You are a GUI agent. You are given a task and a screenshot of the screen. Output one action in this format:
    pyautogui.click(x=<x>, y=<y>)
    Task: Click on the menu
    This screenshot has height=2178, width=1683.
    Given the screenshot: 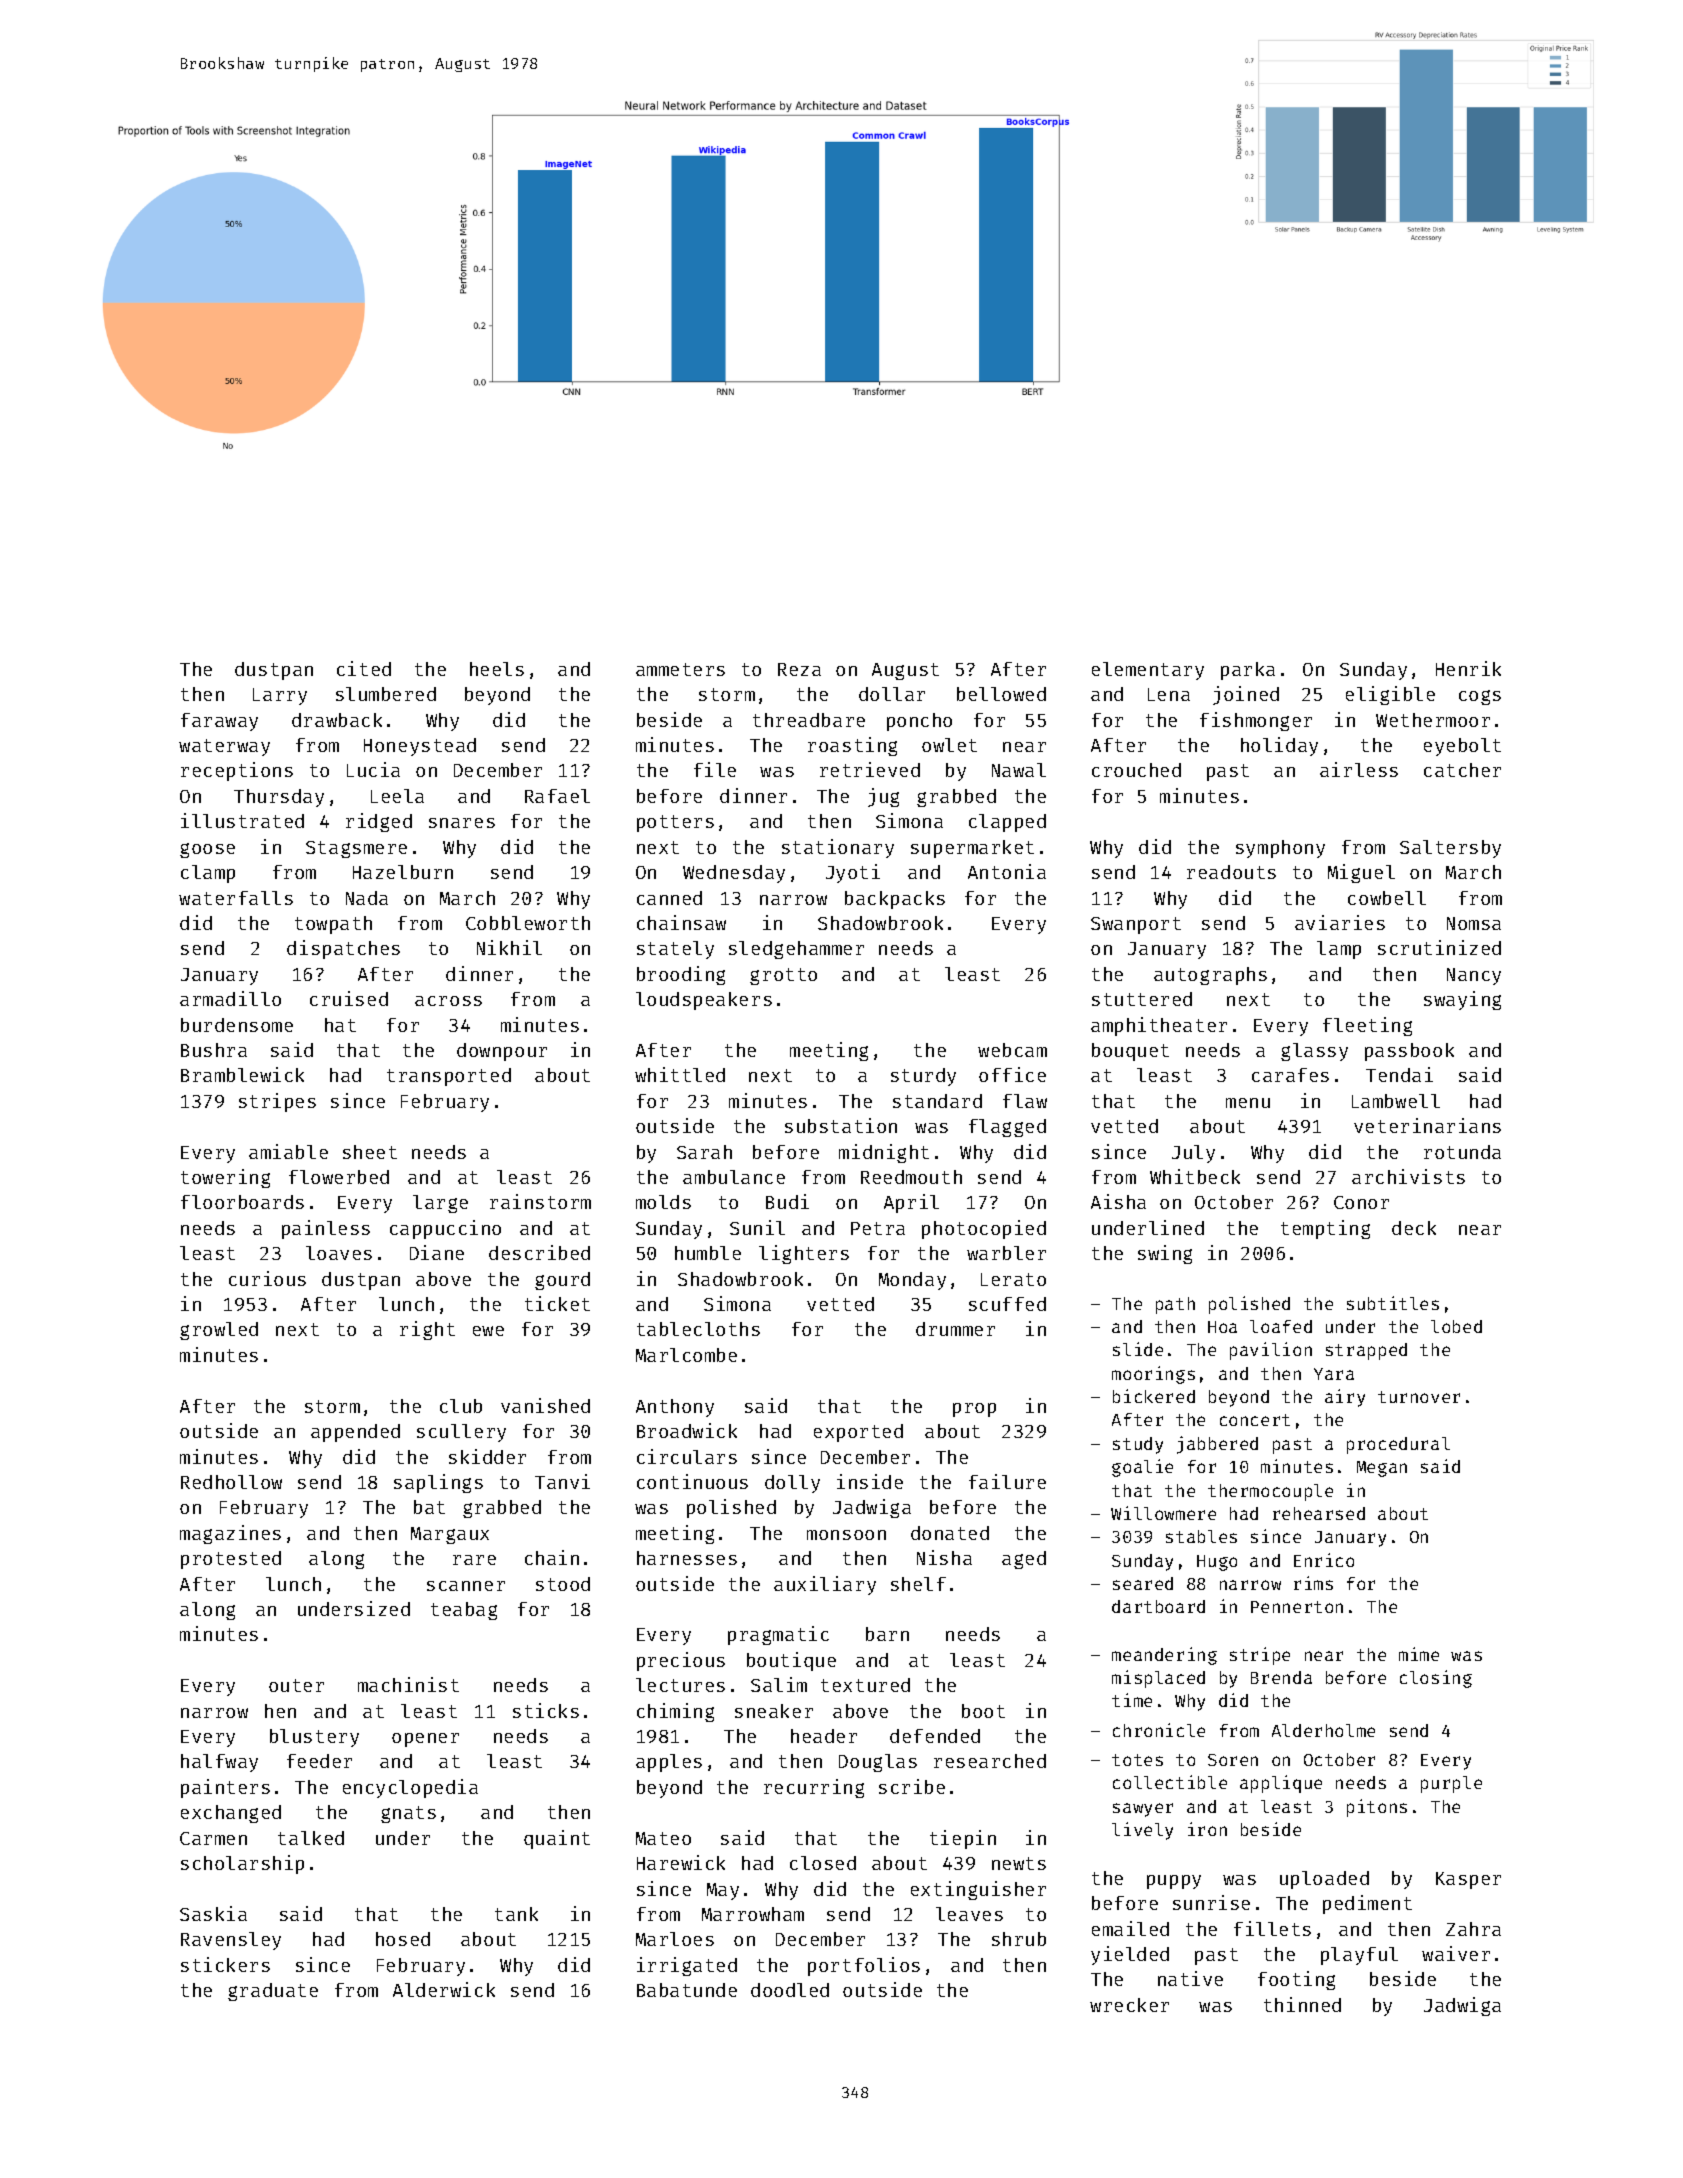 What is the action you would take?
    pyautogui.click(x=1248, y=1103)
